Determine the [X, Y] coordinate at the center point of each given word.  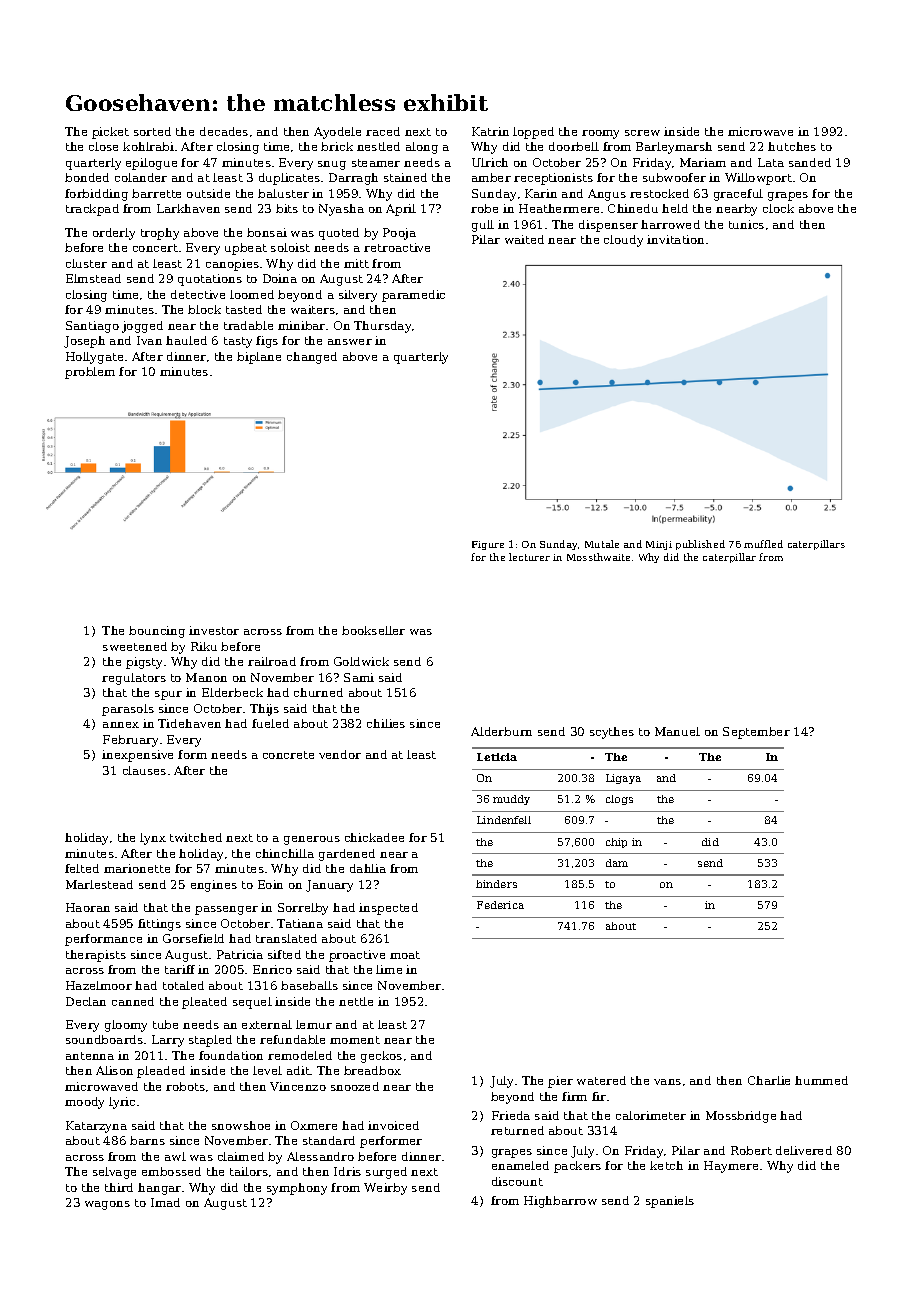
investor [214, 630]
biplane [259, 358]
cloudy [623, 241]
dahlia [368, 868]
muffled [763, 544]
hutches [792, 146]
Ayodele [337, 133]
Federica [500, 905]
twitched [196, 837]
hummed [821, 1080]
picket [110, 133]
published [700, 545]
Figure [488, 545]
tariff [180, 969]
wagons [107, 1205]
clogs [619, 800]
